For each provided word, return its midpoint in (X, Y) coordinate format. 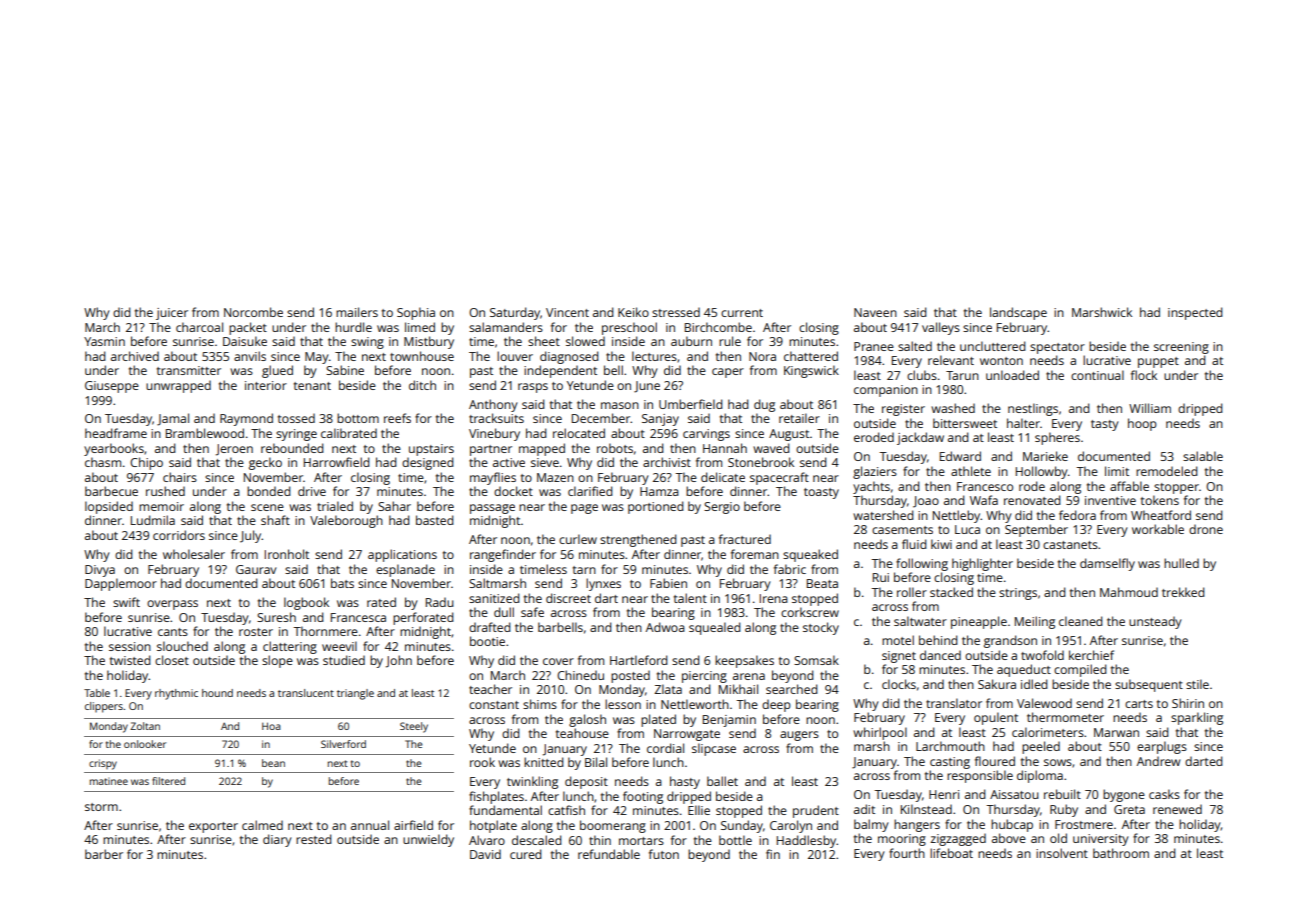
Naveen (875, 312)
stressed (676, 312)
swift (126, 602)
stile (1197, 684)
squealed (715, 628)
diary (277, 840)
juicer (172, 314)
